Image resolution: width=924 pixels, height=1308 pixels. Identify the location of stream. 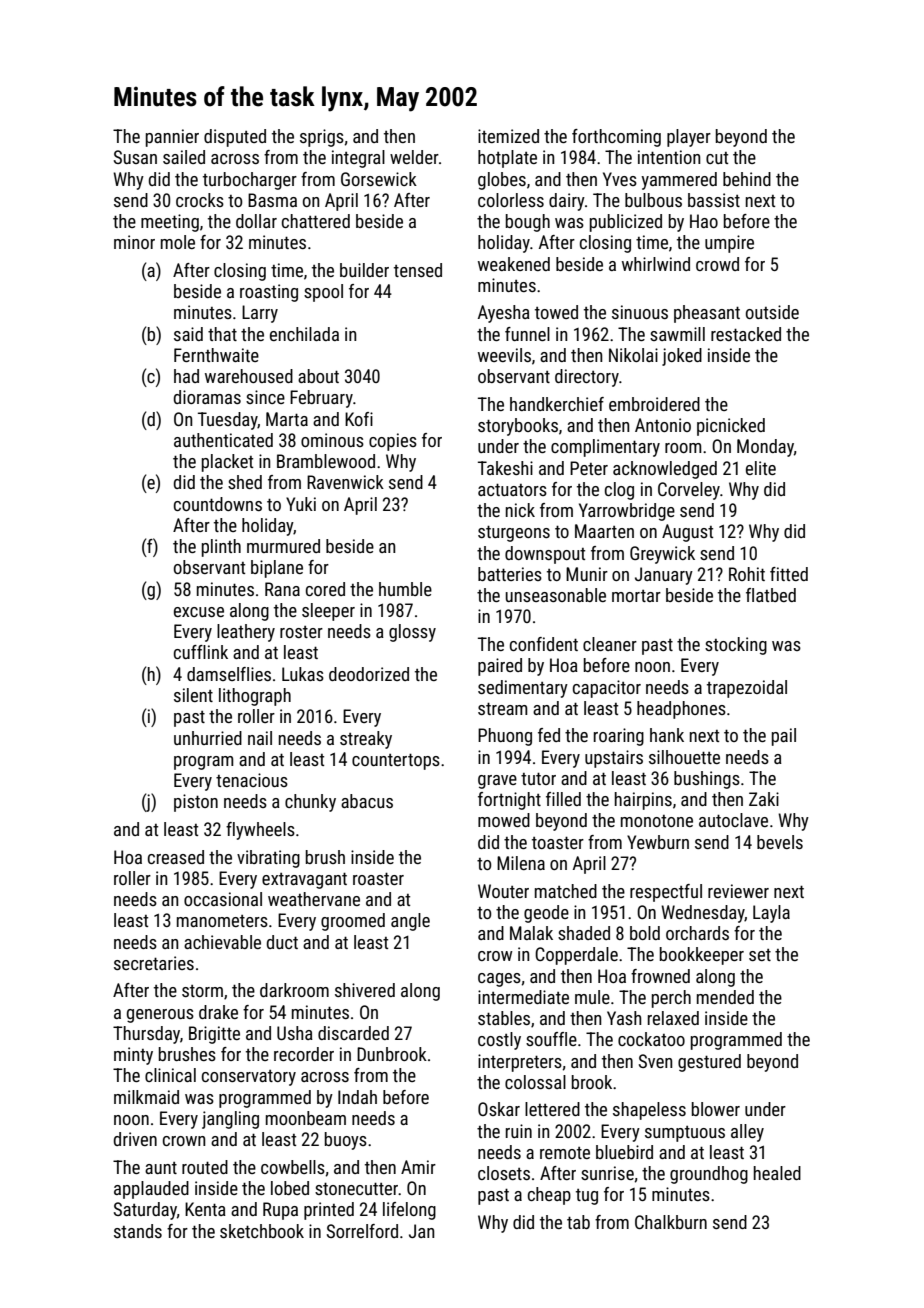
(502, 708).
